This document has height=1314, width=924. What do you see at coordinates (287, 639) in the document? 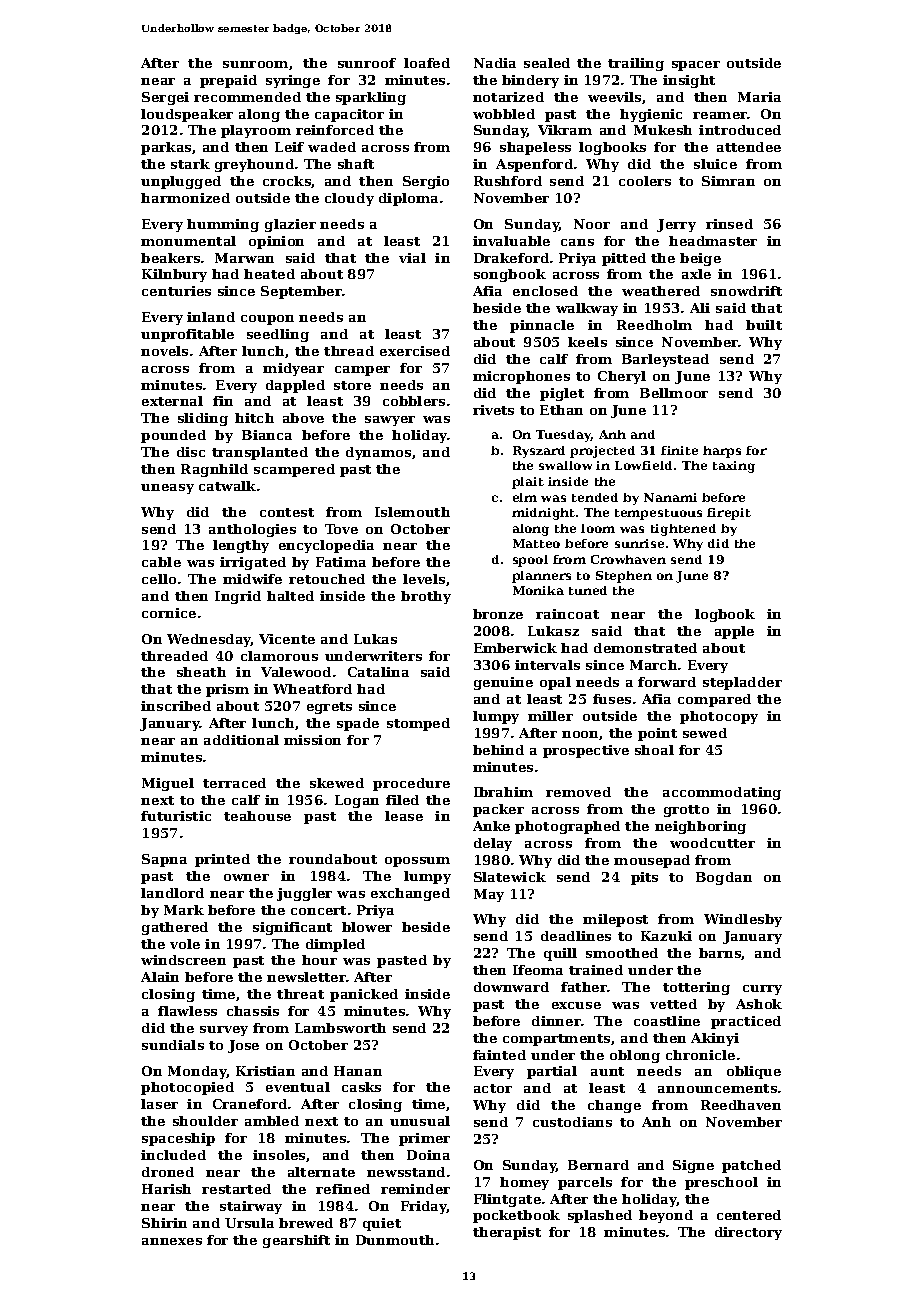
I see `Vicente` at bounding box center [287, 639].
